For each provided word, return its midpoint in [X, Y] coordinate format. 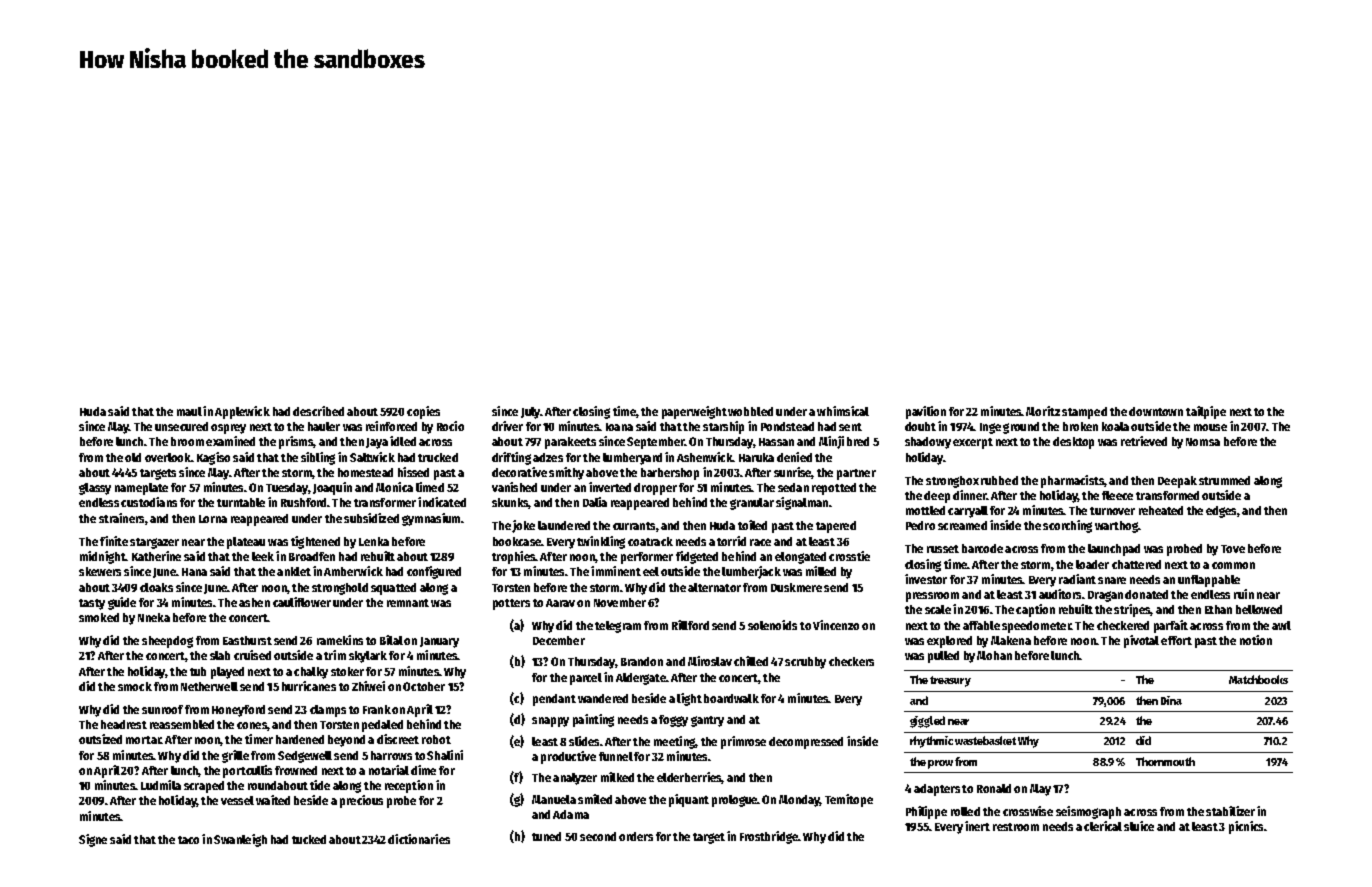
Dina [1171, 700]
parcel [586, 679]
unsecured [181, 426]
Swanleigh [240, 840]
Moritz [1043, 411]
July [530, 413]
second [598, 836]
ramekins [340, 640]
